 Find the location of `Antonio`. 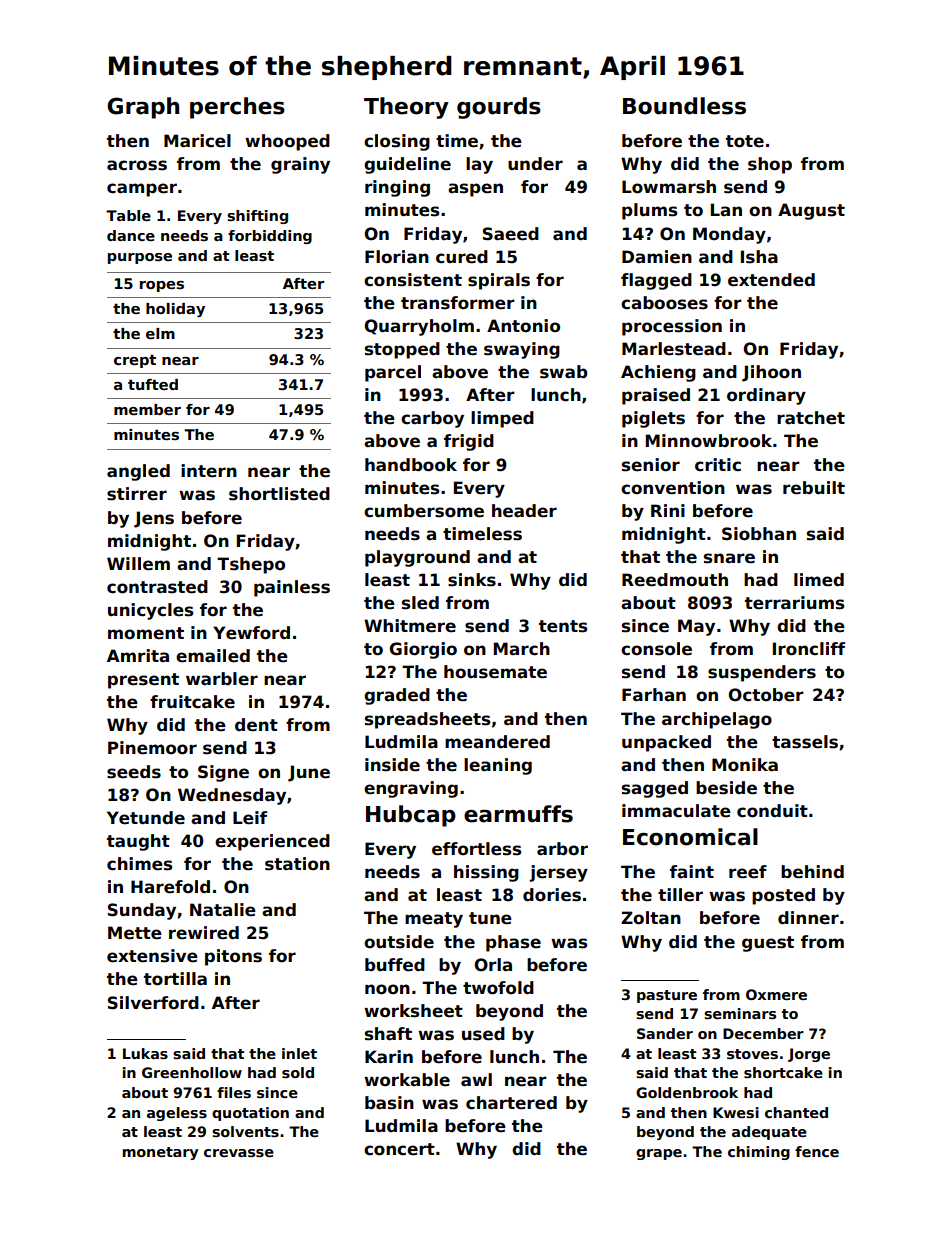

Antonio is located at coordinates (523, 326).
